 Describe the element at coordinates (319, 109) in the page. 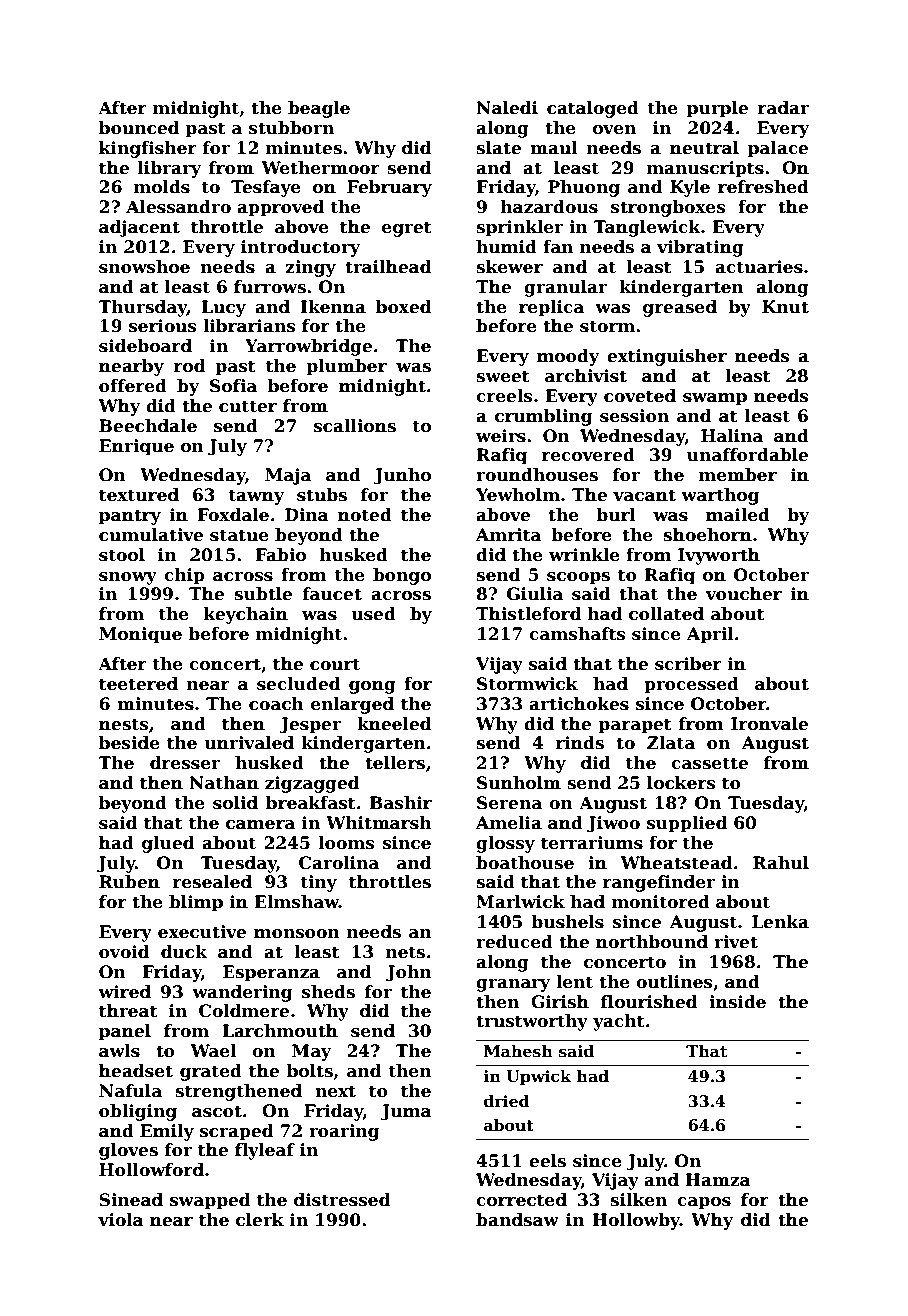

I see `beagle` at that location.
